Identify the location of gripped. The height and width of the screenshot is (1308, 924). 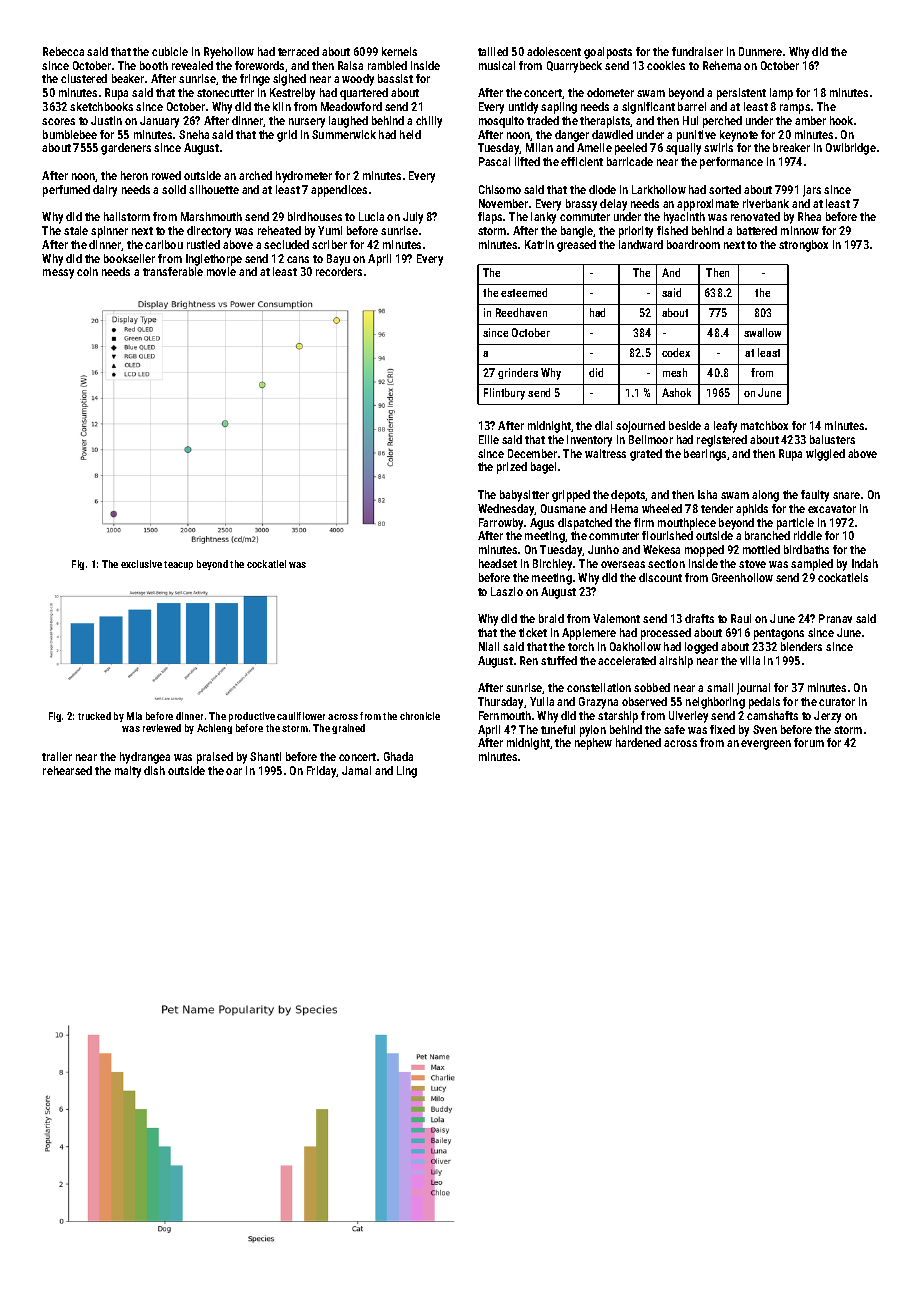
(571, 496).
